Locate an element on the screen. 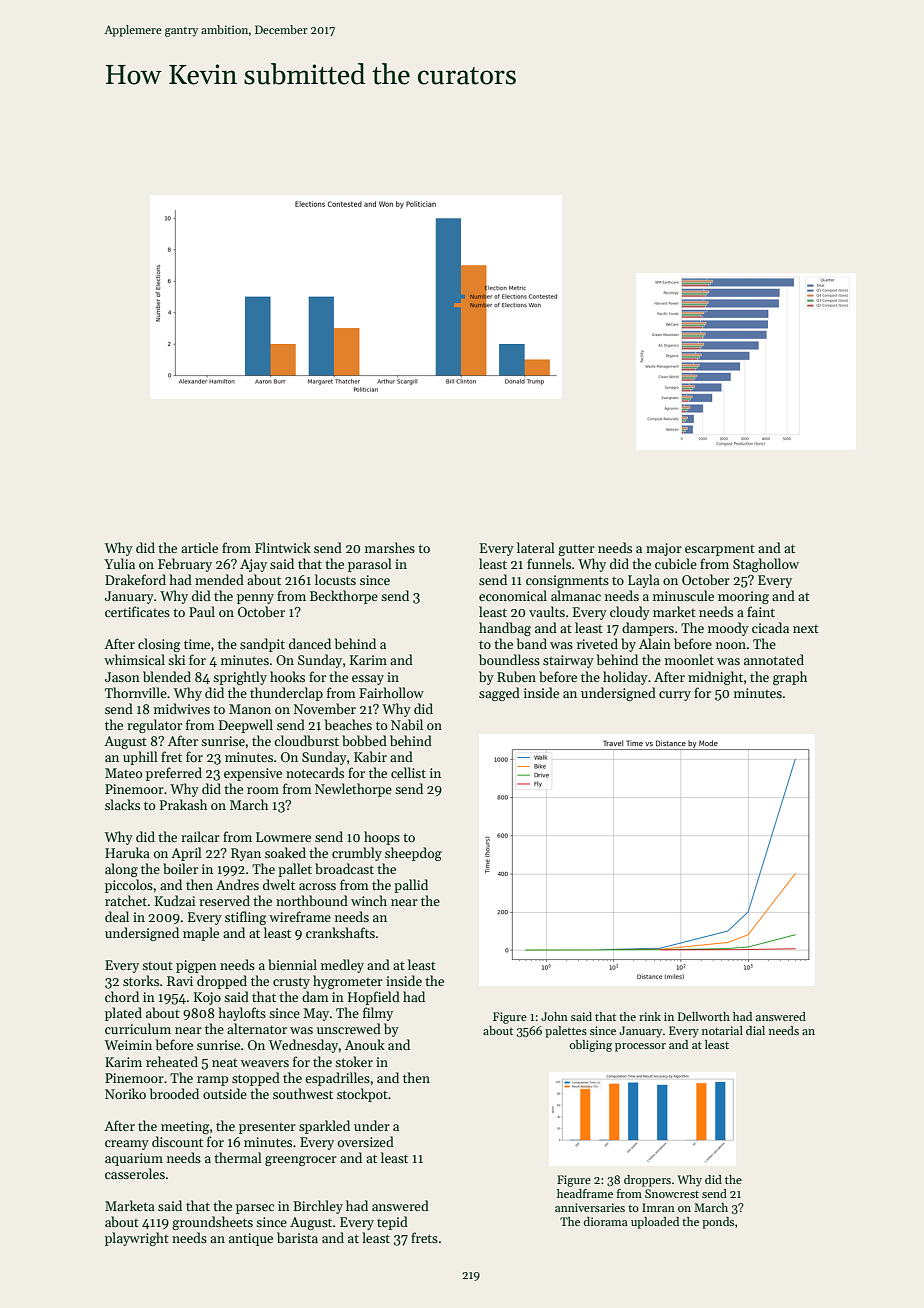 The image size is (924, 1308). escarpment is located at coordinates (720, 550).
